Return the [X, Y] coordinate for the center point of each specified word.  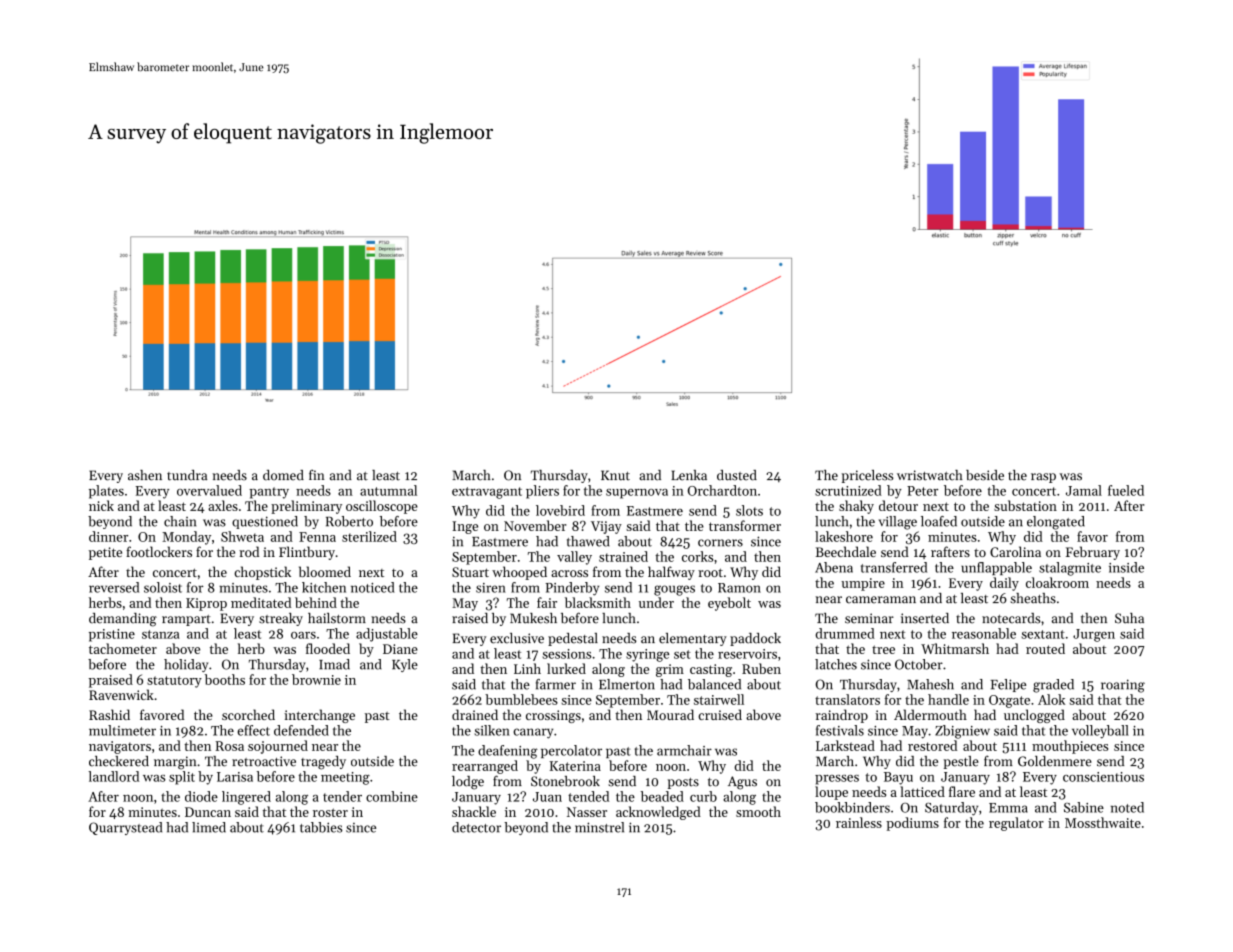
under [656, 602]
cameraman [881, 600]
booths [225, 679]
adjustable [387, 635]
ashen [145, 475]
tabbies [321, 827]
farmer [556, 684]
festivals [840, 730]
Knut [615, 475]
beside [985, 475]
